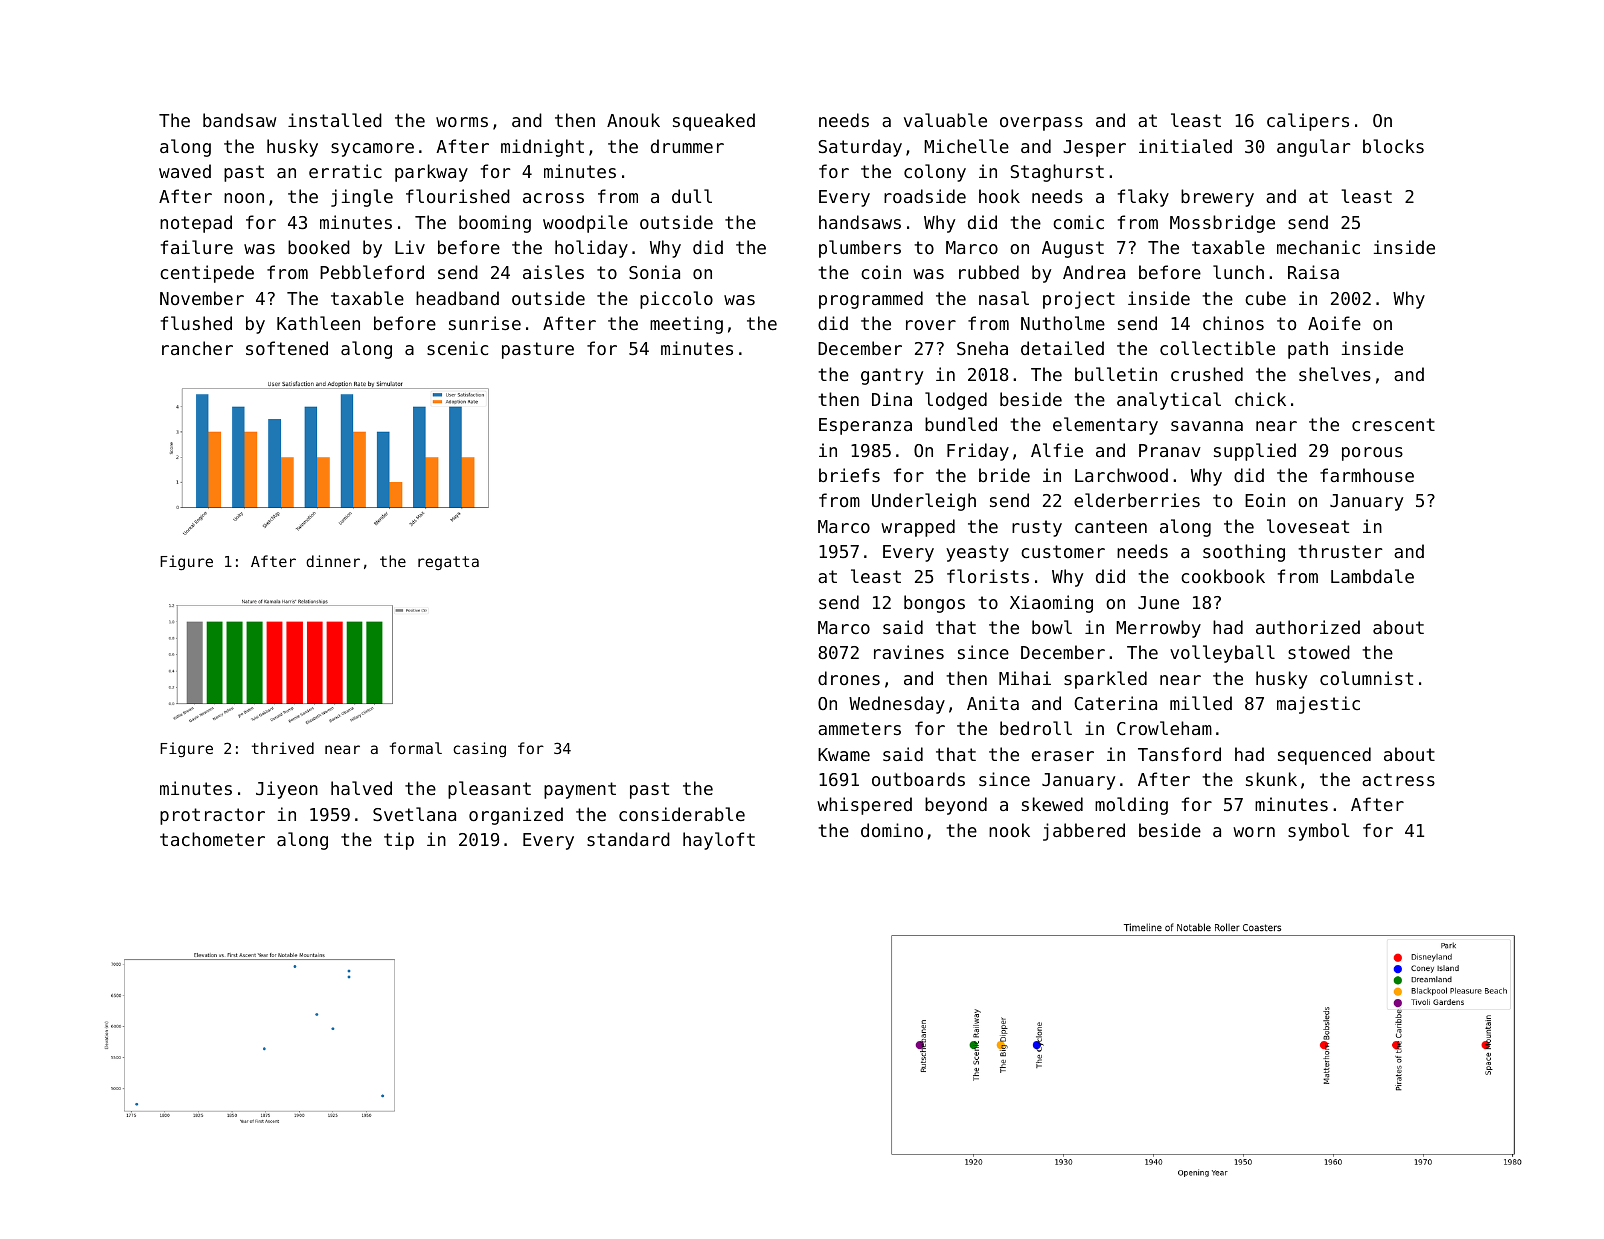 The width and height of the image is (1604, 1239). I want to click on casing, so click(479, 749).
